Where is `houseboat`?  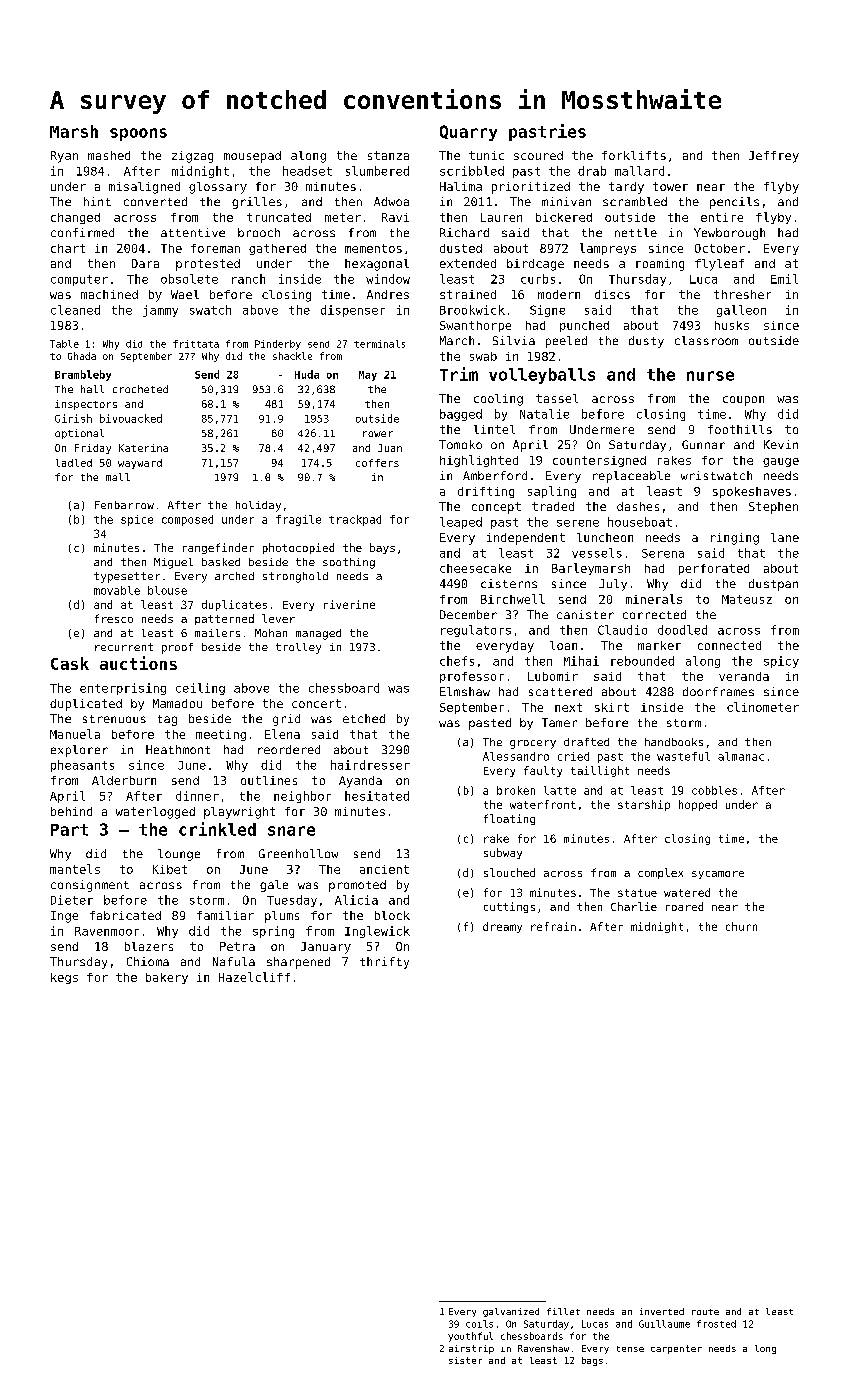 houseboat is located at coordinates (640, 522).
